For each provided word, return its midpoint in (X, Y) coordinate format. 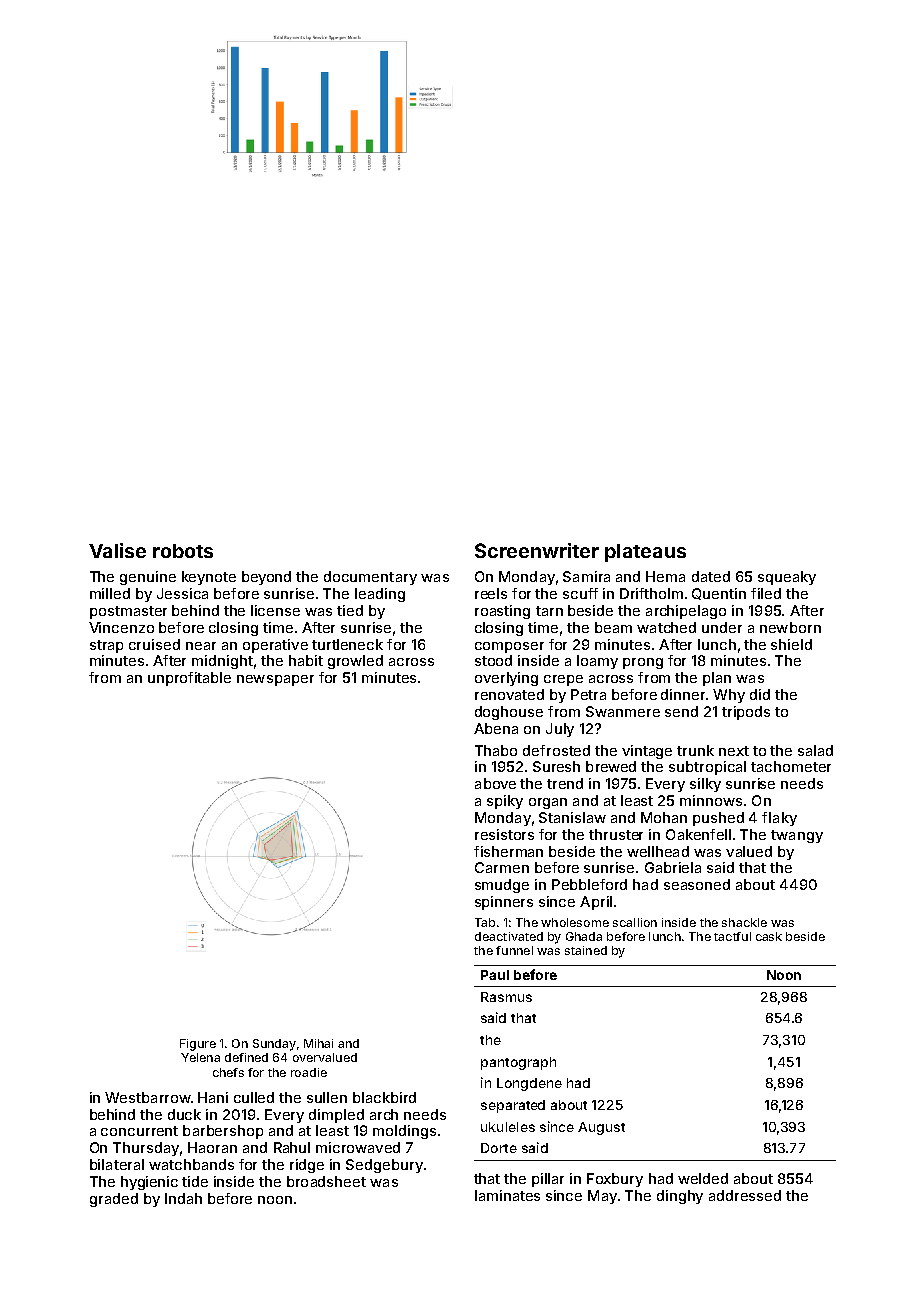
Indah (183, 1198)
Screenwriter (537, 550)
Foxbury (615, 1180)
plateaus (645, 553)
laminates (507, 1195)
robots (183, 551)
